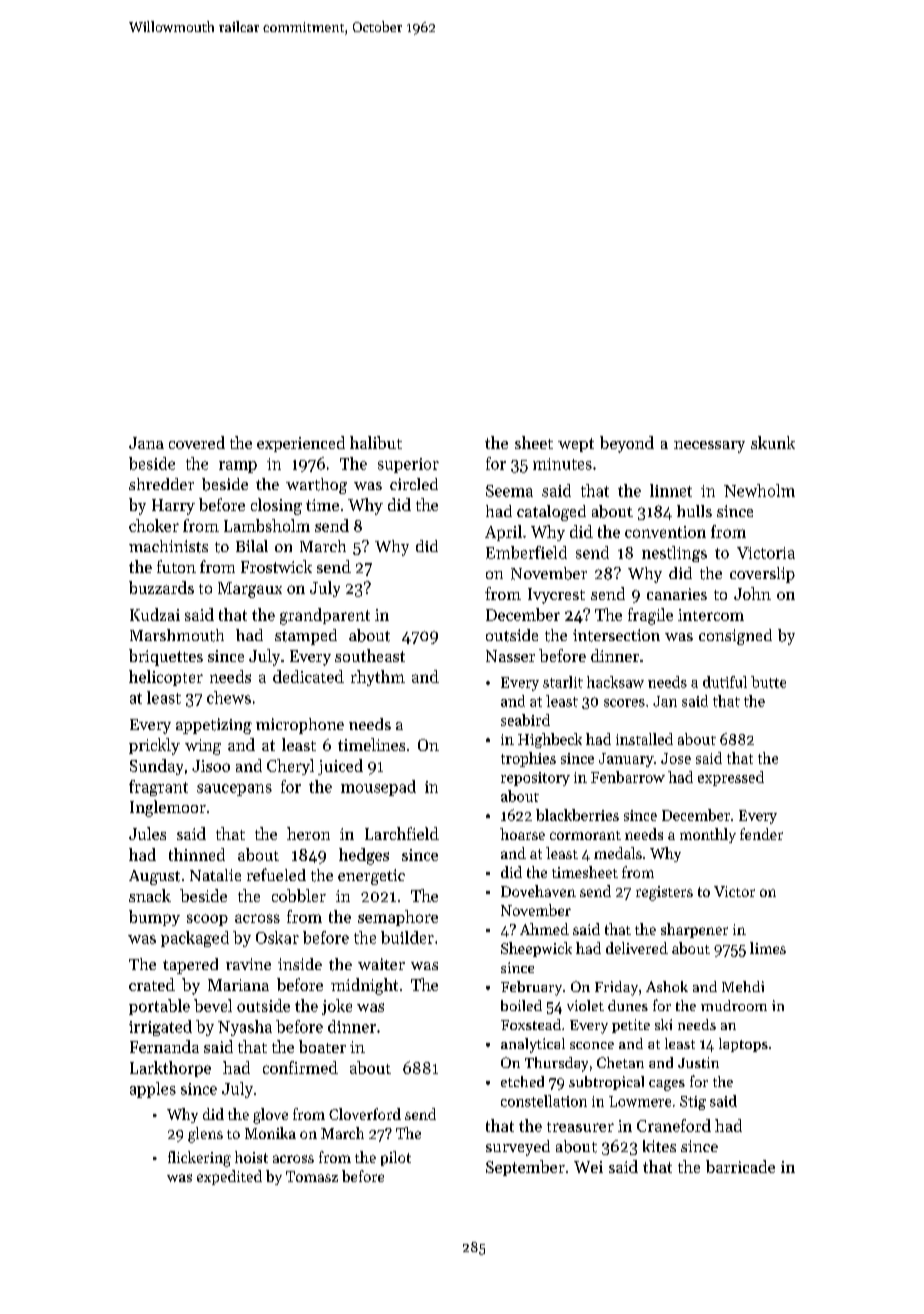 The image size is (924, 1314). I want to click on delivered, so click(637, 948).
